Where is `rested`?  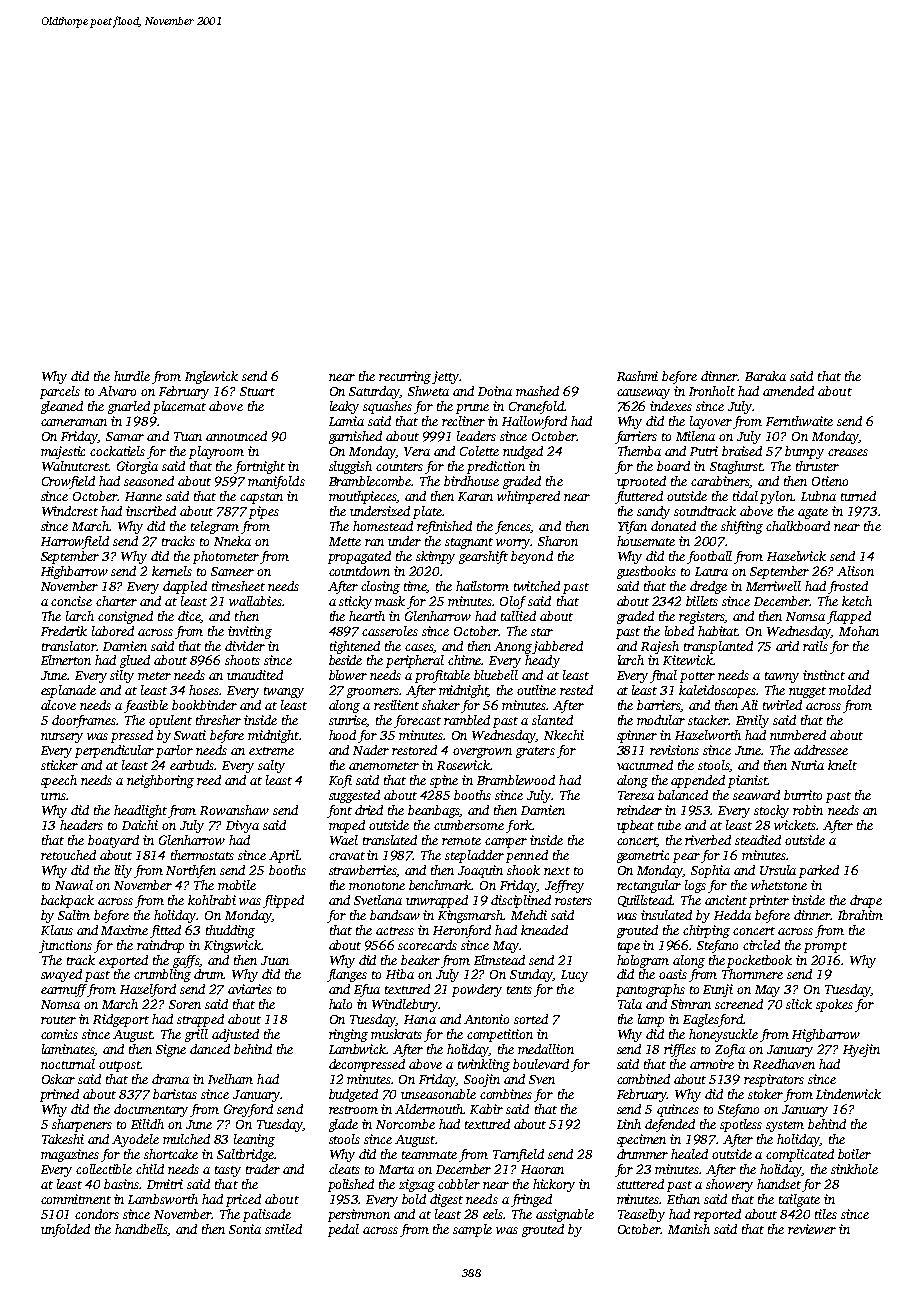 rested is located at coordinates (576, 690).
